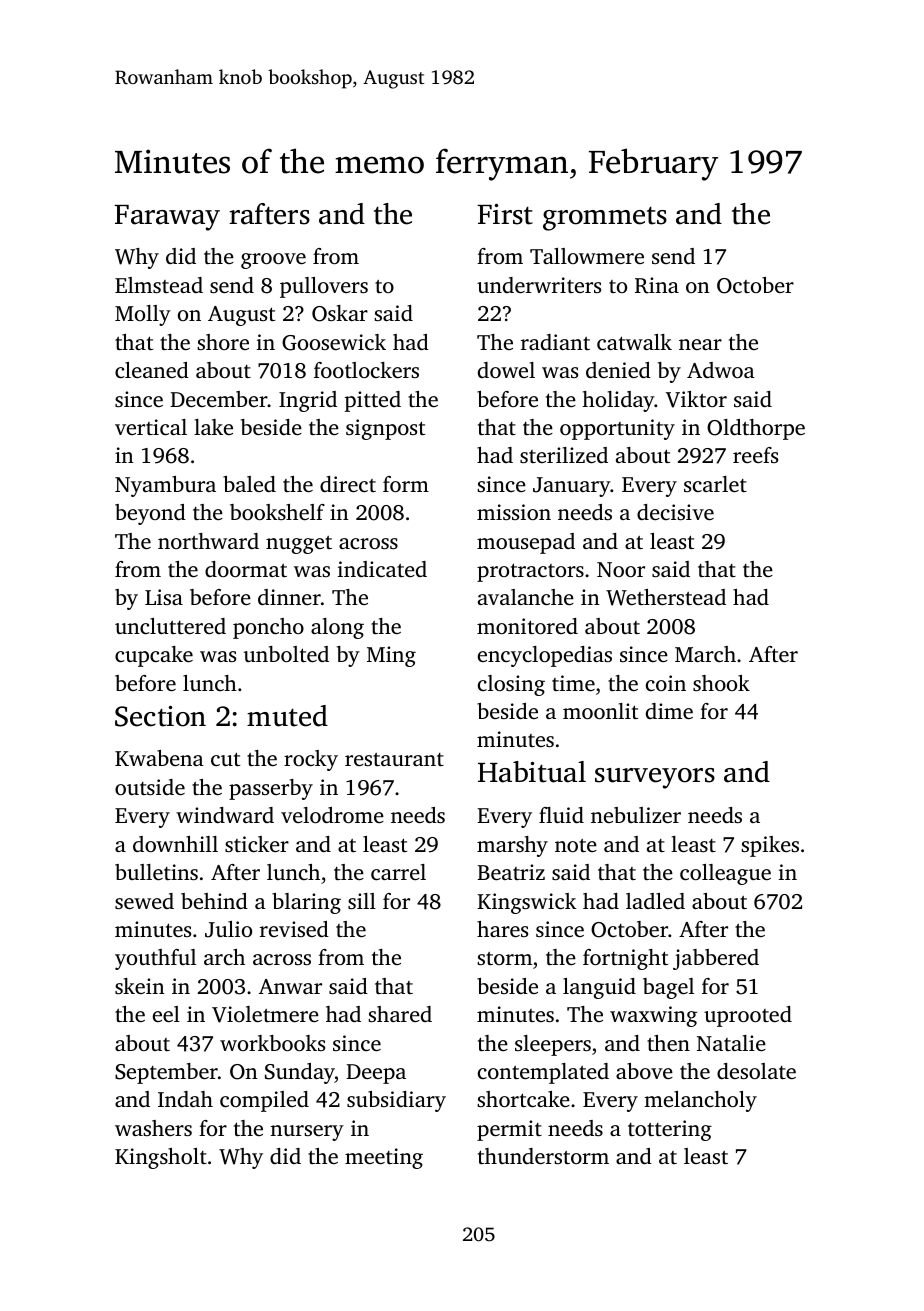  What do you see at coordinates (539, 285) in the screenshot?
I see `underwriters` at bounding box center [539, 285].
